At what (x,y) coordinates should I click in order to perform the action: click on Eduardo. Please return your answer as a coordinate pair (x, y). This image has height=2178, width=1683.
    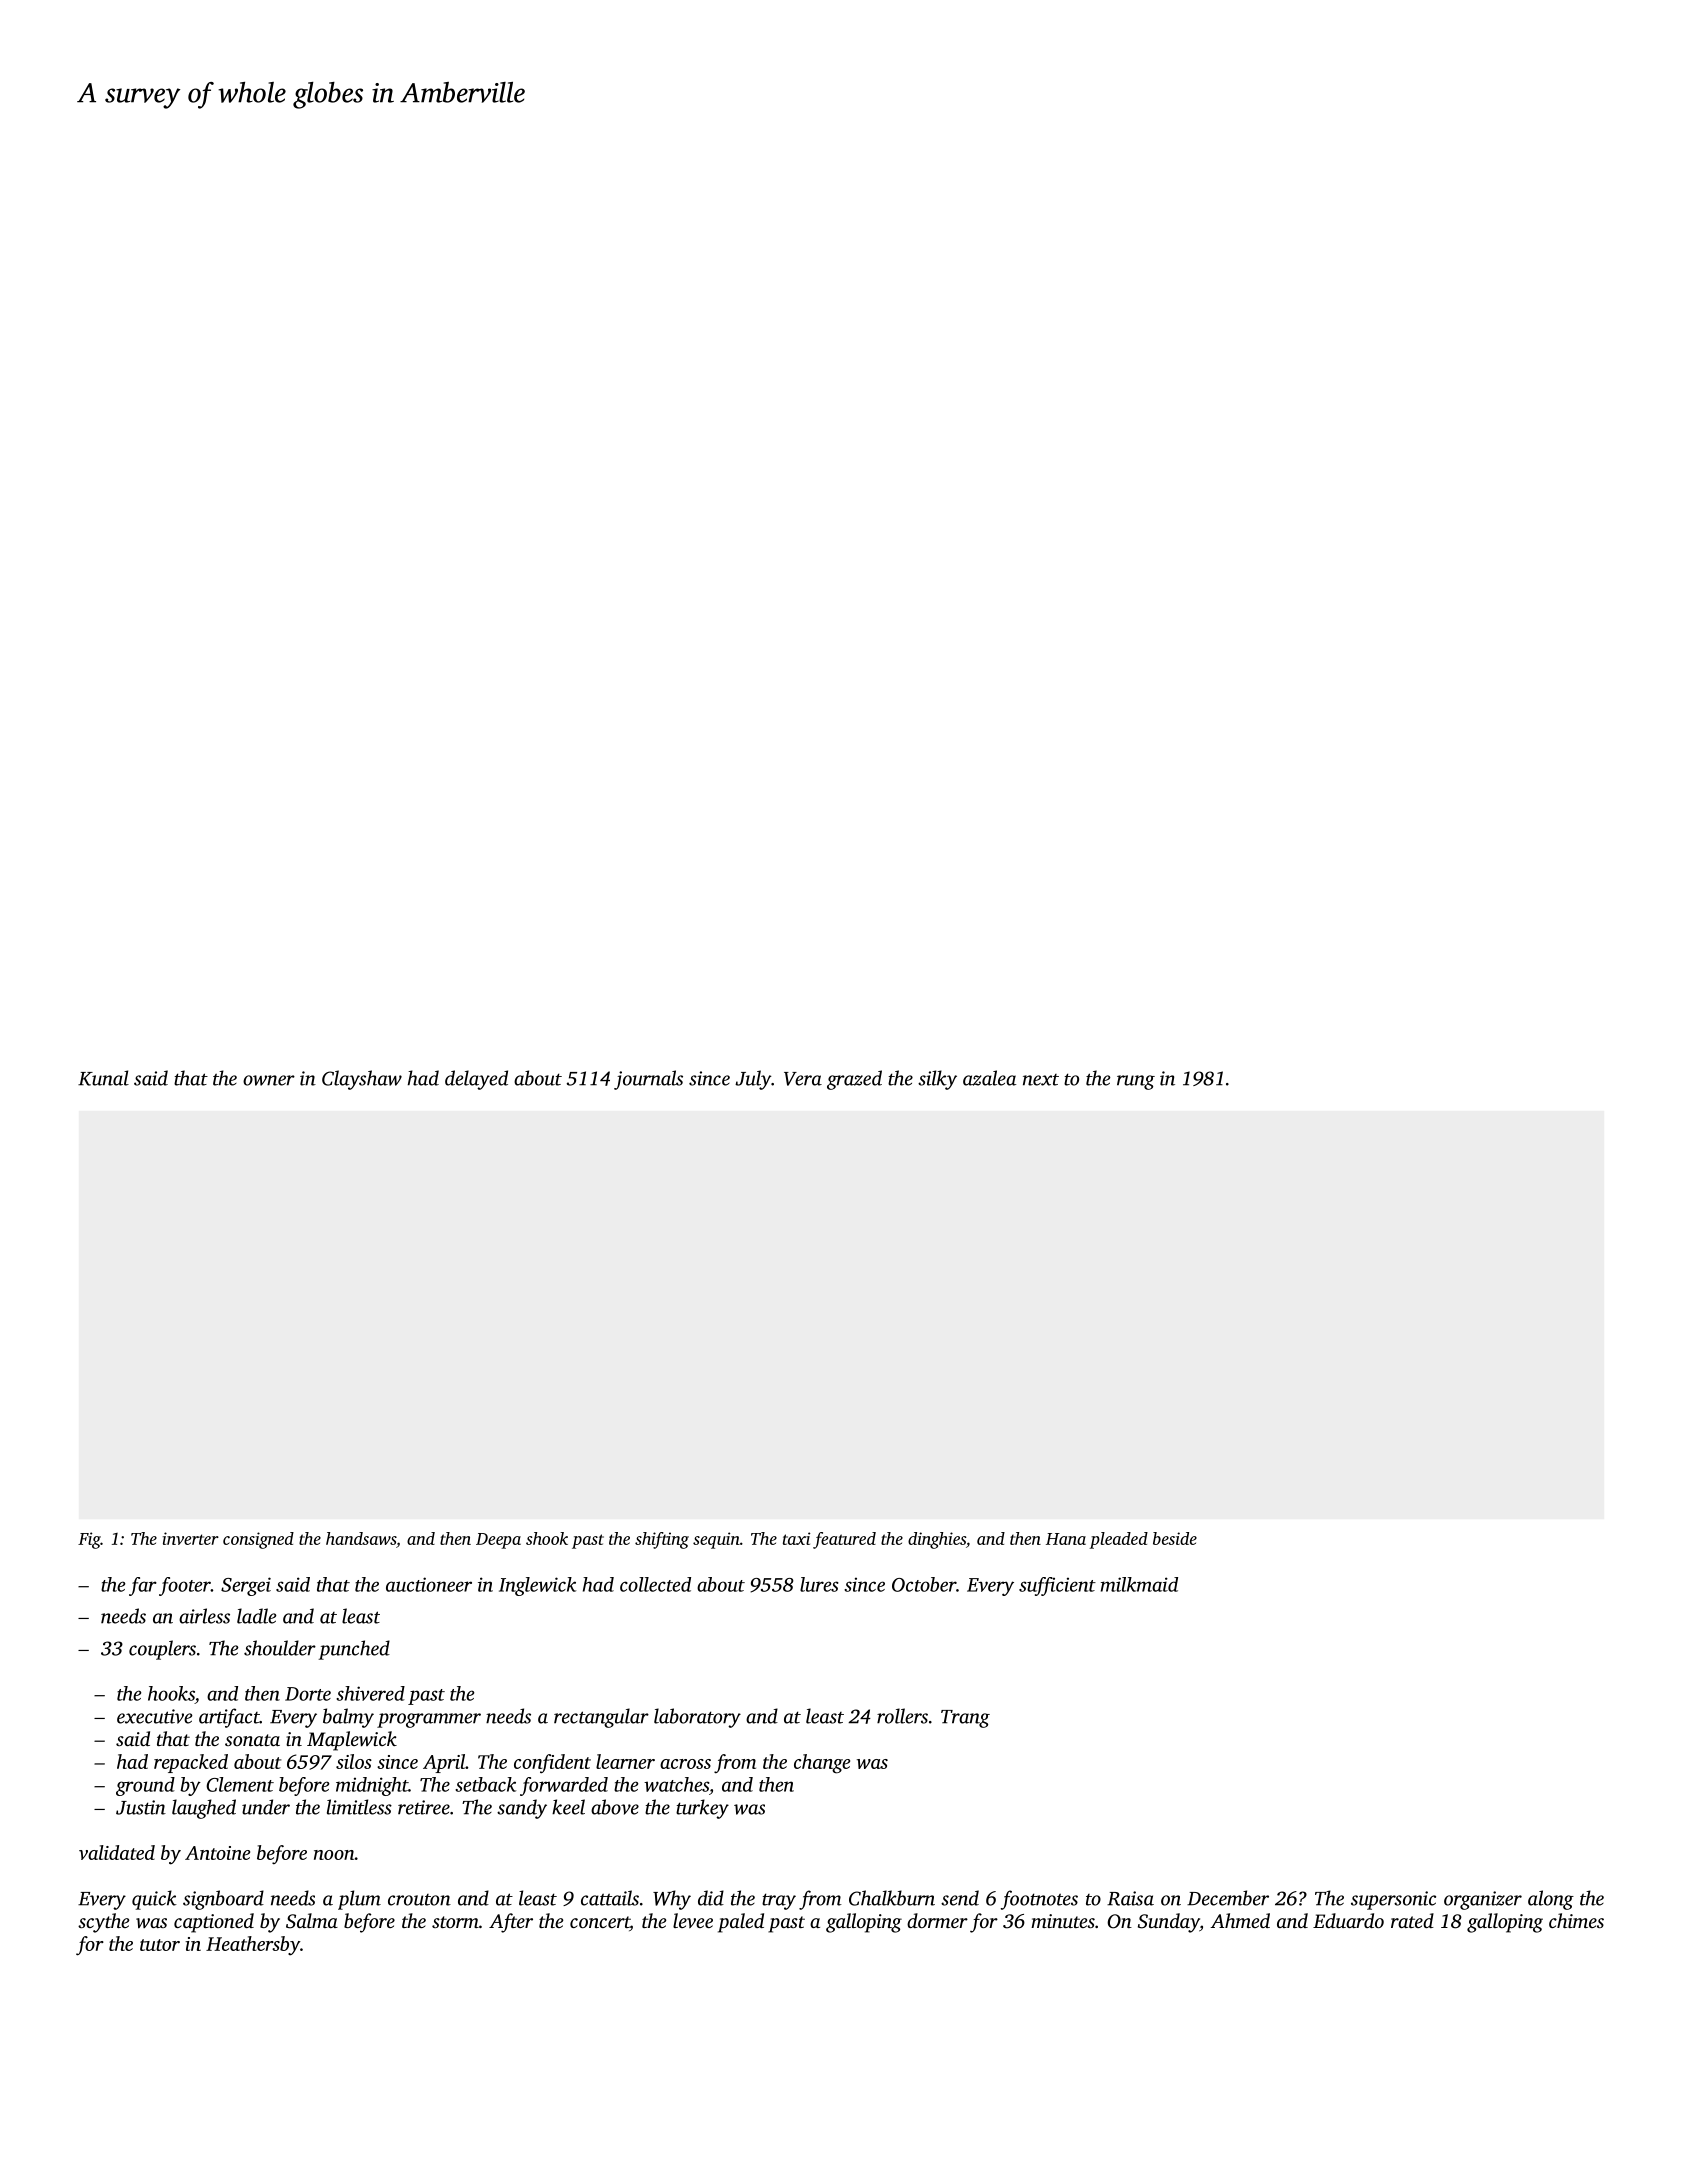
    Looking at the image, I should click on (1348, 1920).
